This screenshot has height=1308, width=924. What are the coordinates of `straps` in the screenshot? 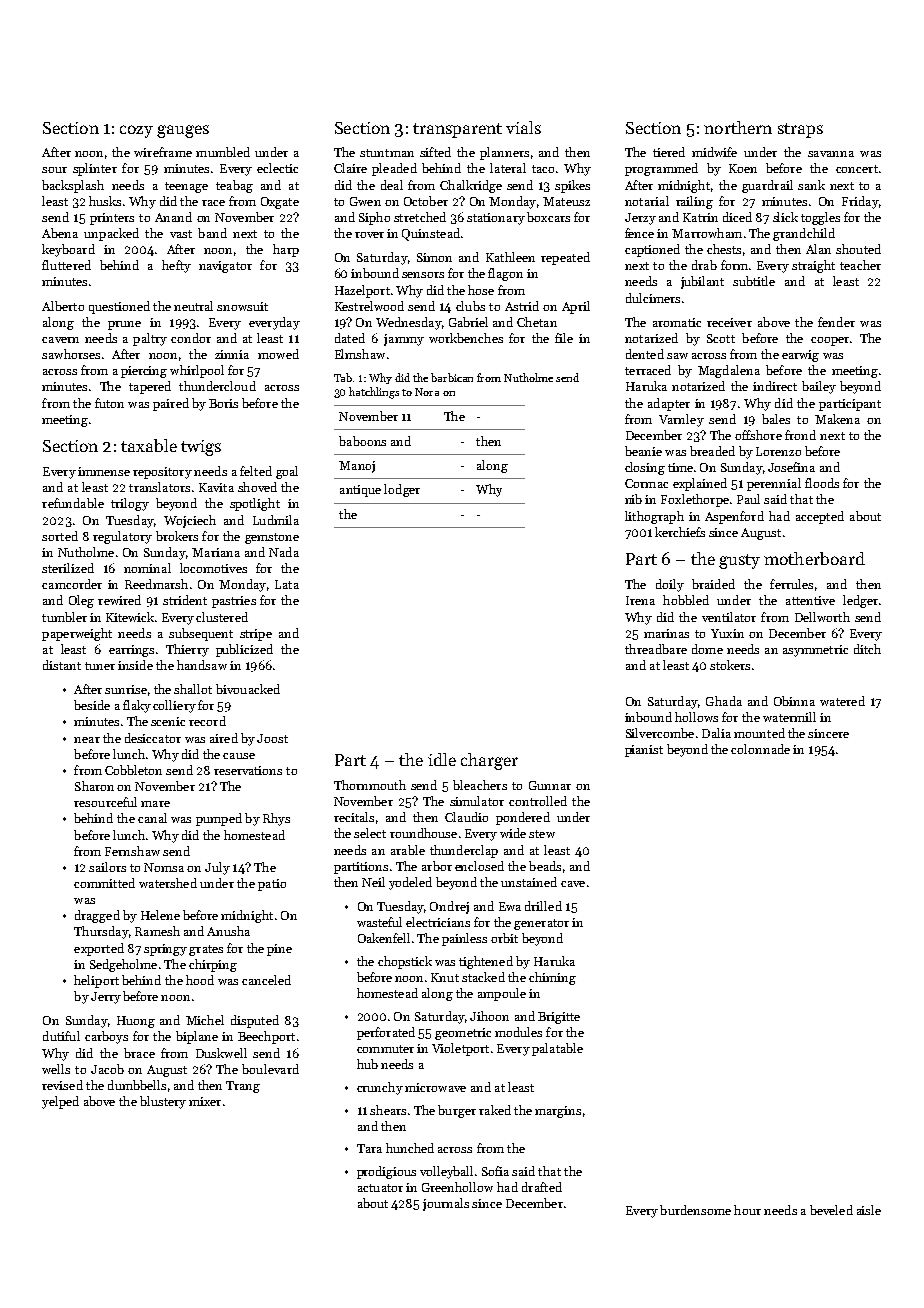 It's located at (800, 130).
